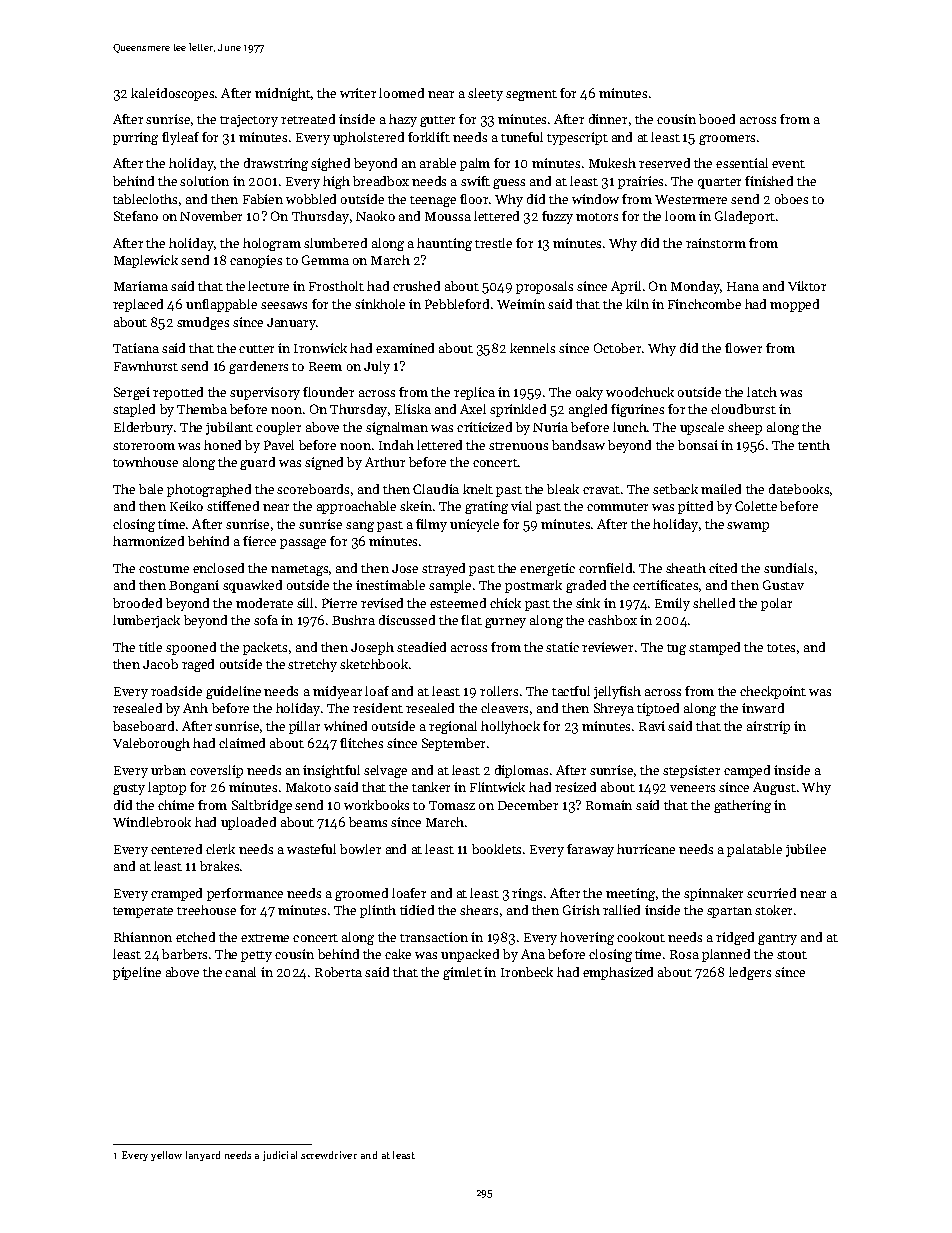 The image size is (952, 1233). What do you see at coordinates (750, 973) in the screenshot?
I see `ledgers` at bounding box center [750, 973].
